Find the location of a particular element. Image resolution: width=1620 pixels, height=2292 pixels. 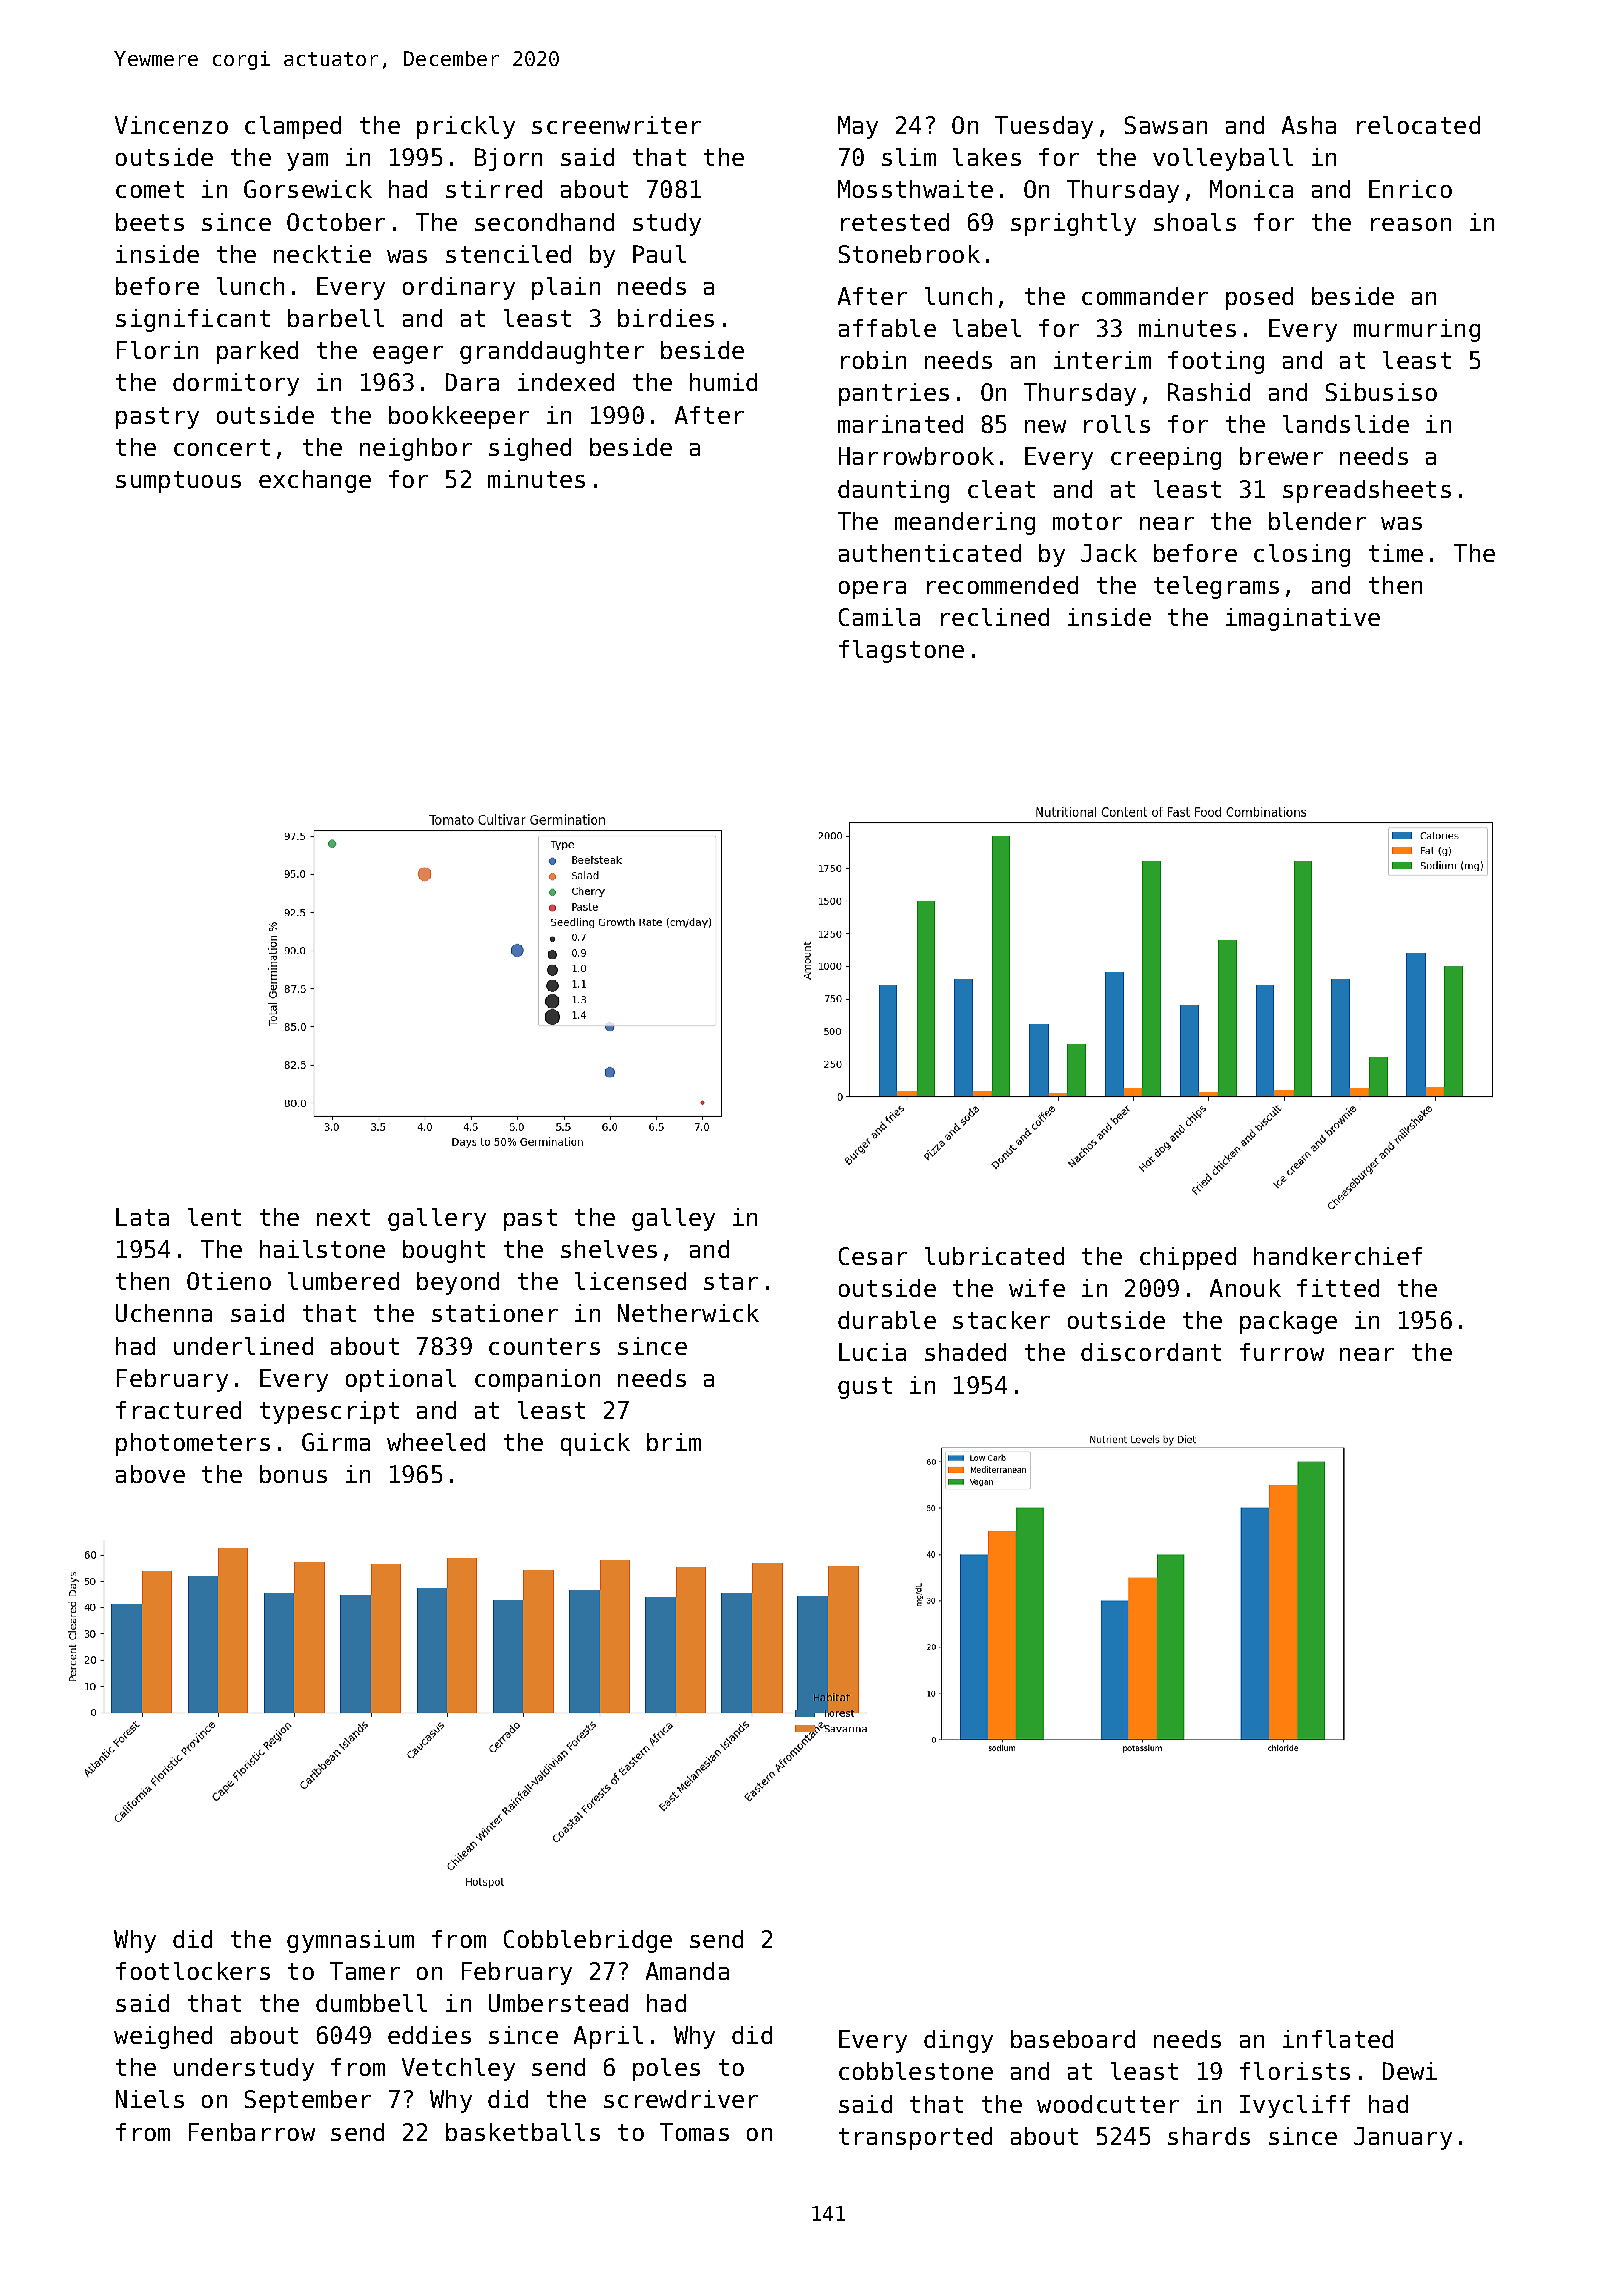

dingy is located at coordinates (958, 2041).
